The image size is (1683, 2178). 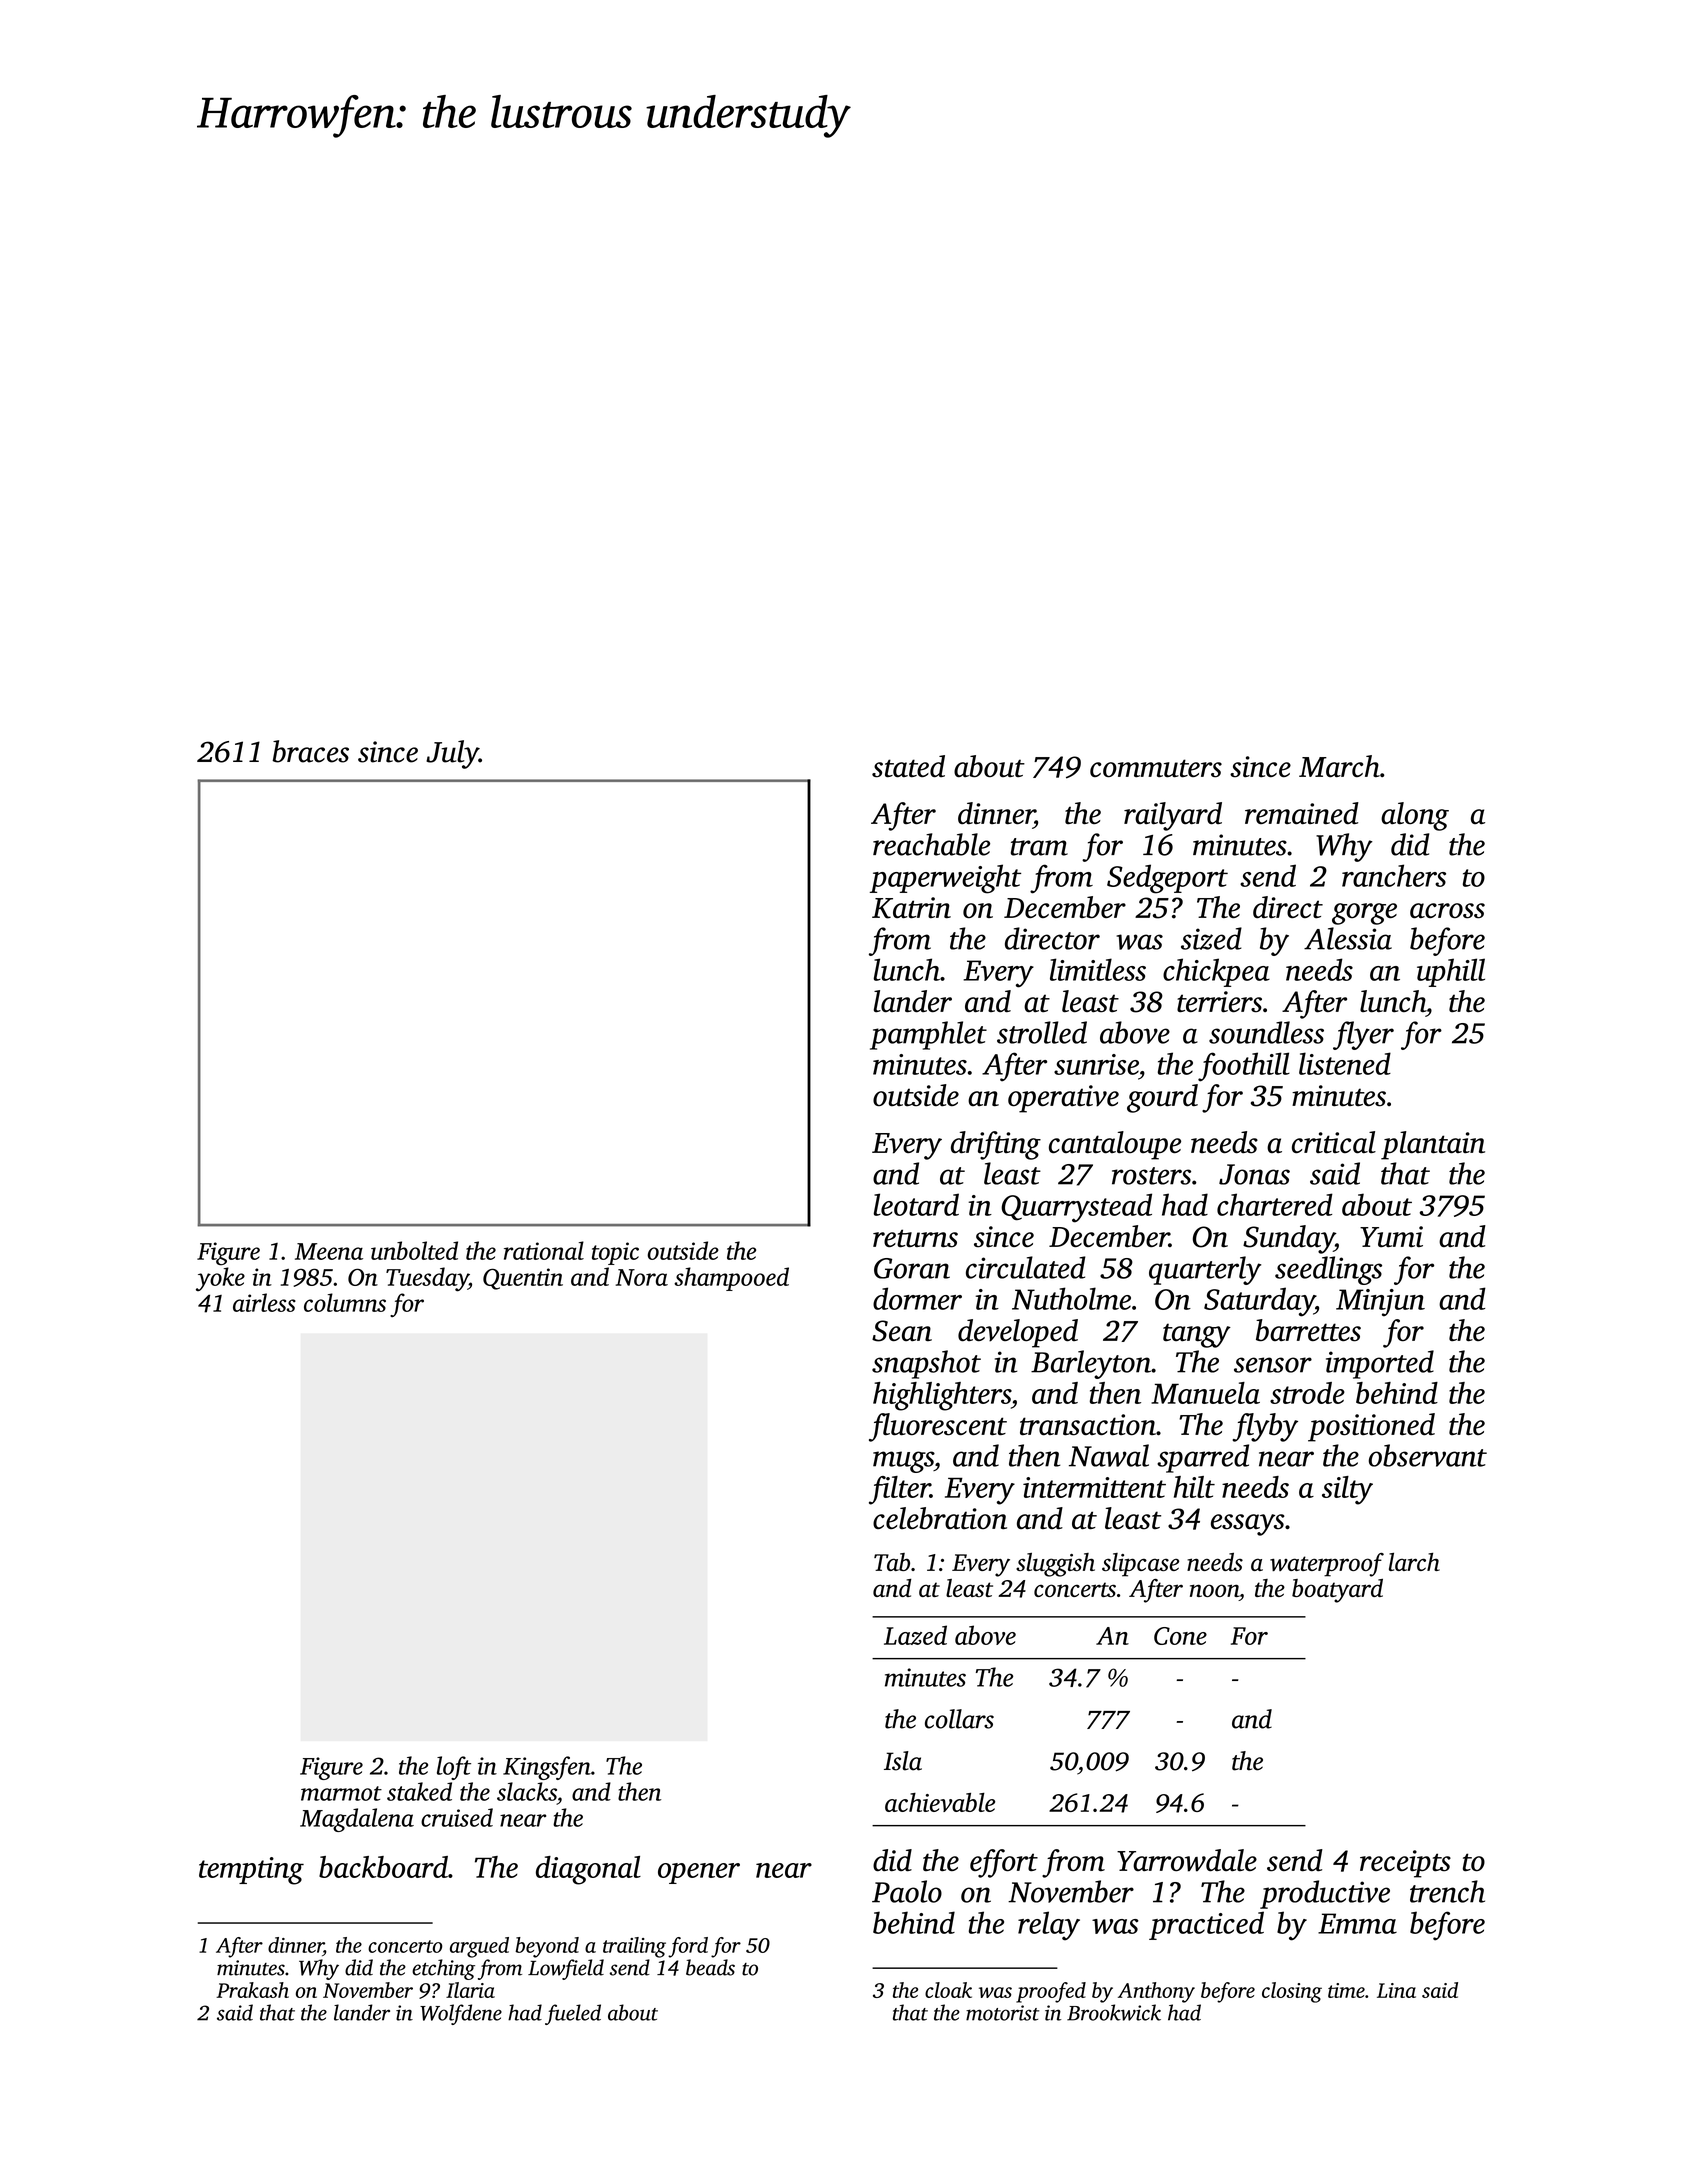 What do you see at coordinates (1004, 1863) in the screenshot?
I see `effort` at bounding box center [1004, 1863].
